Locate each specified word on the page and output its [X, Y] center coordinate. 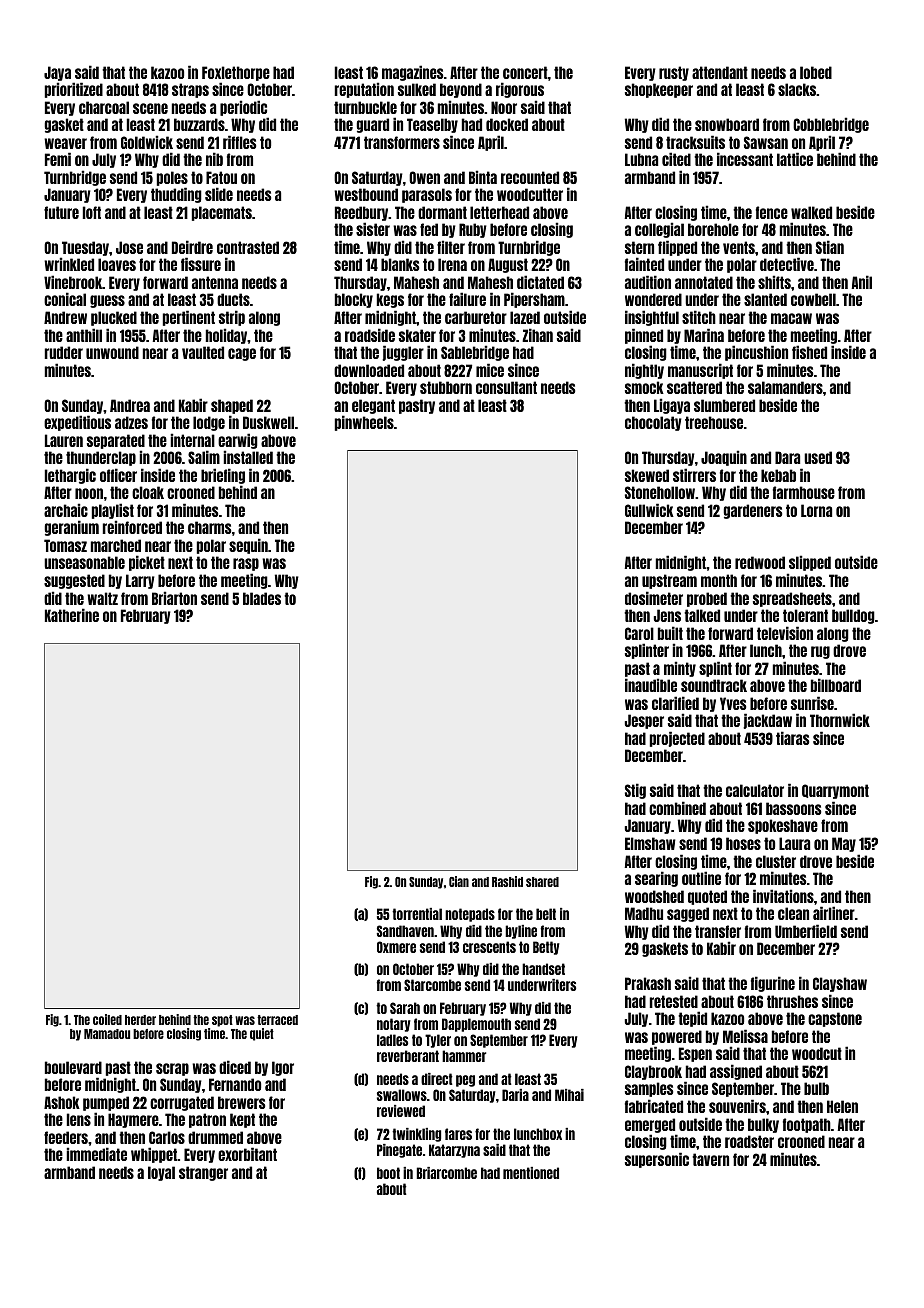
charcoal [104, 107]
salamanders [785, 387]
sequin [248, 546]
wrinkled [69, 264]
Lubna [641, 159]
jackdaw [767, 721]
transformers [402, 142]
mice [490, 370]
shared [542, 882]
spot [222, 1021]
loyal [161, 1173]
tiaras [792, 738]
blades [262, 598]
